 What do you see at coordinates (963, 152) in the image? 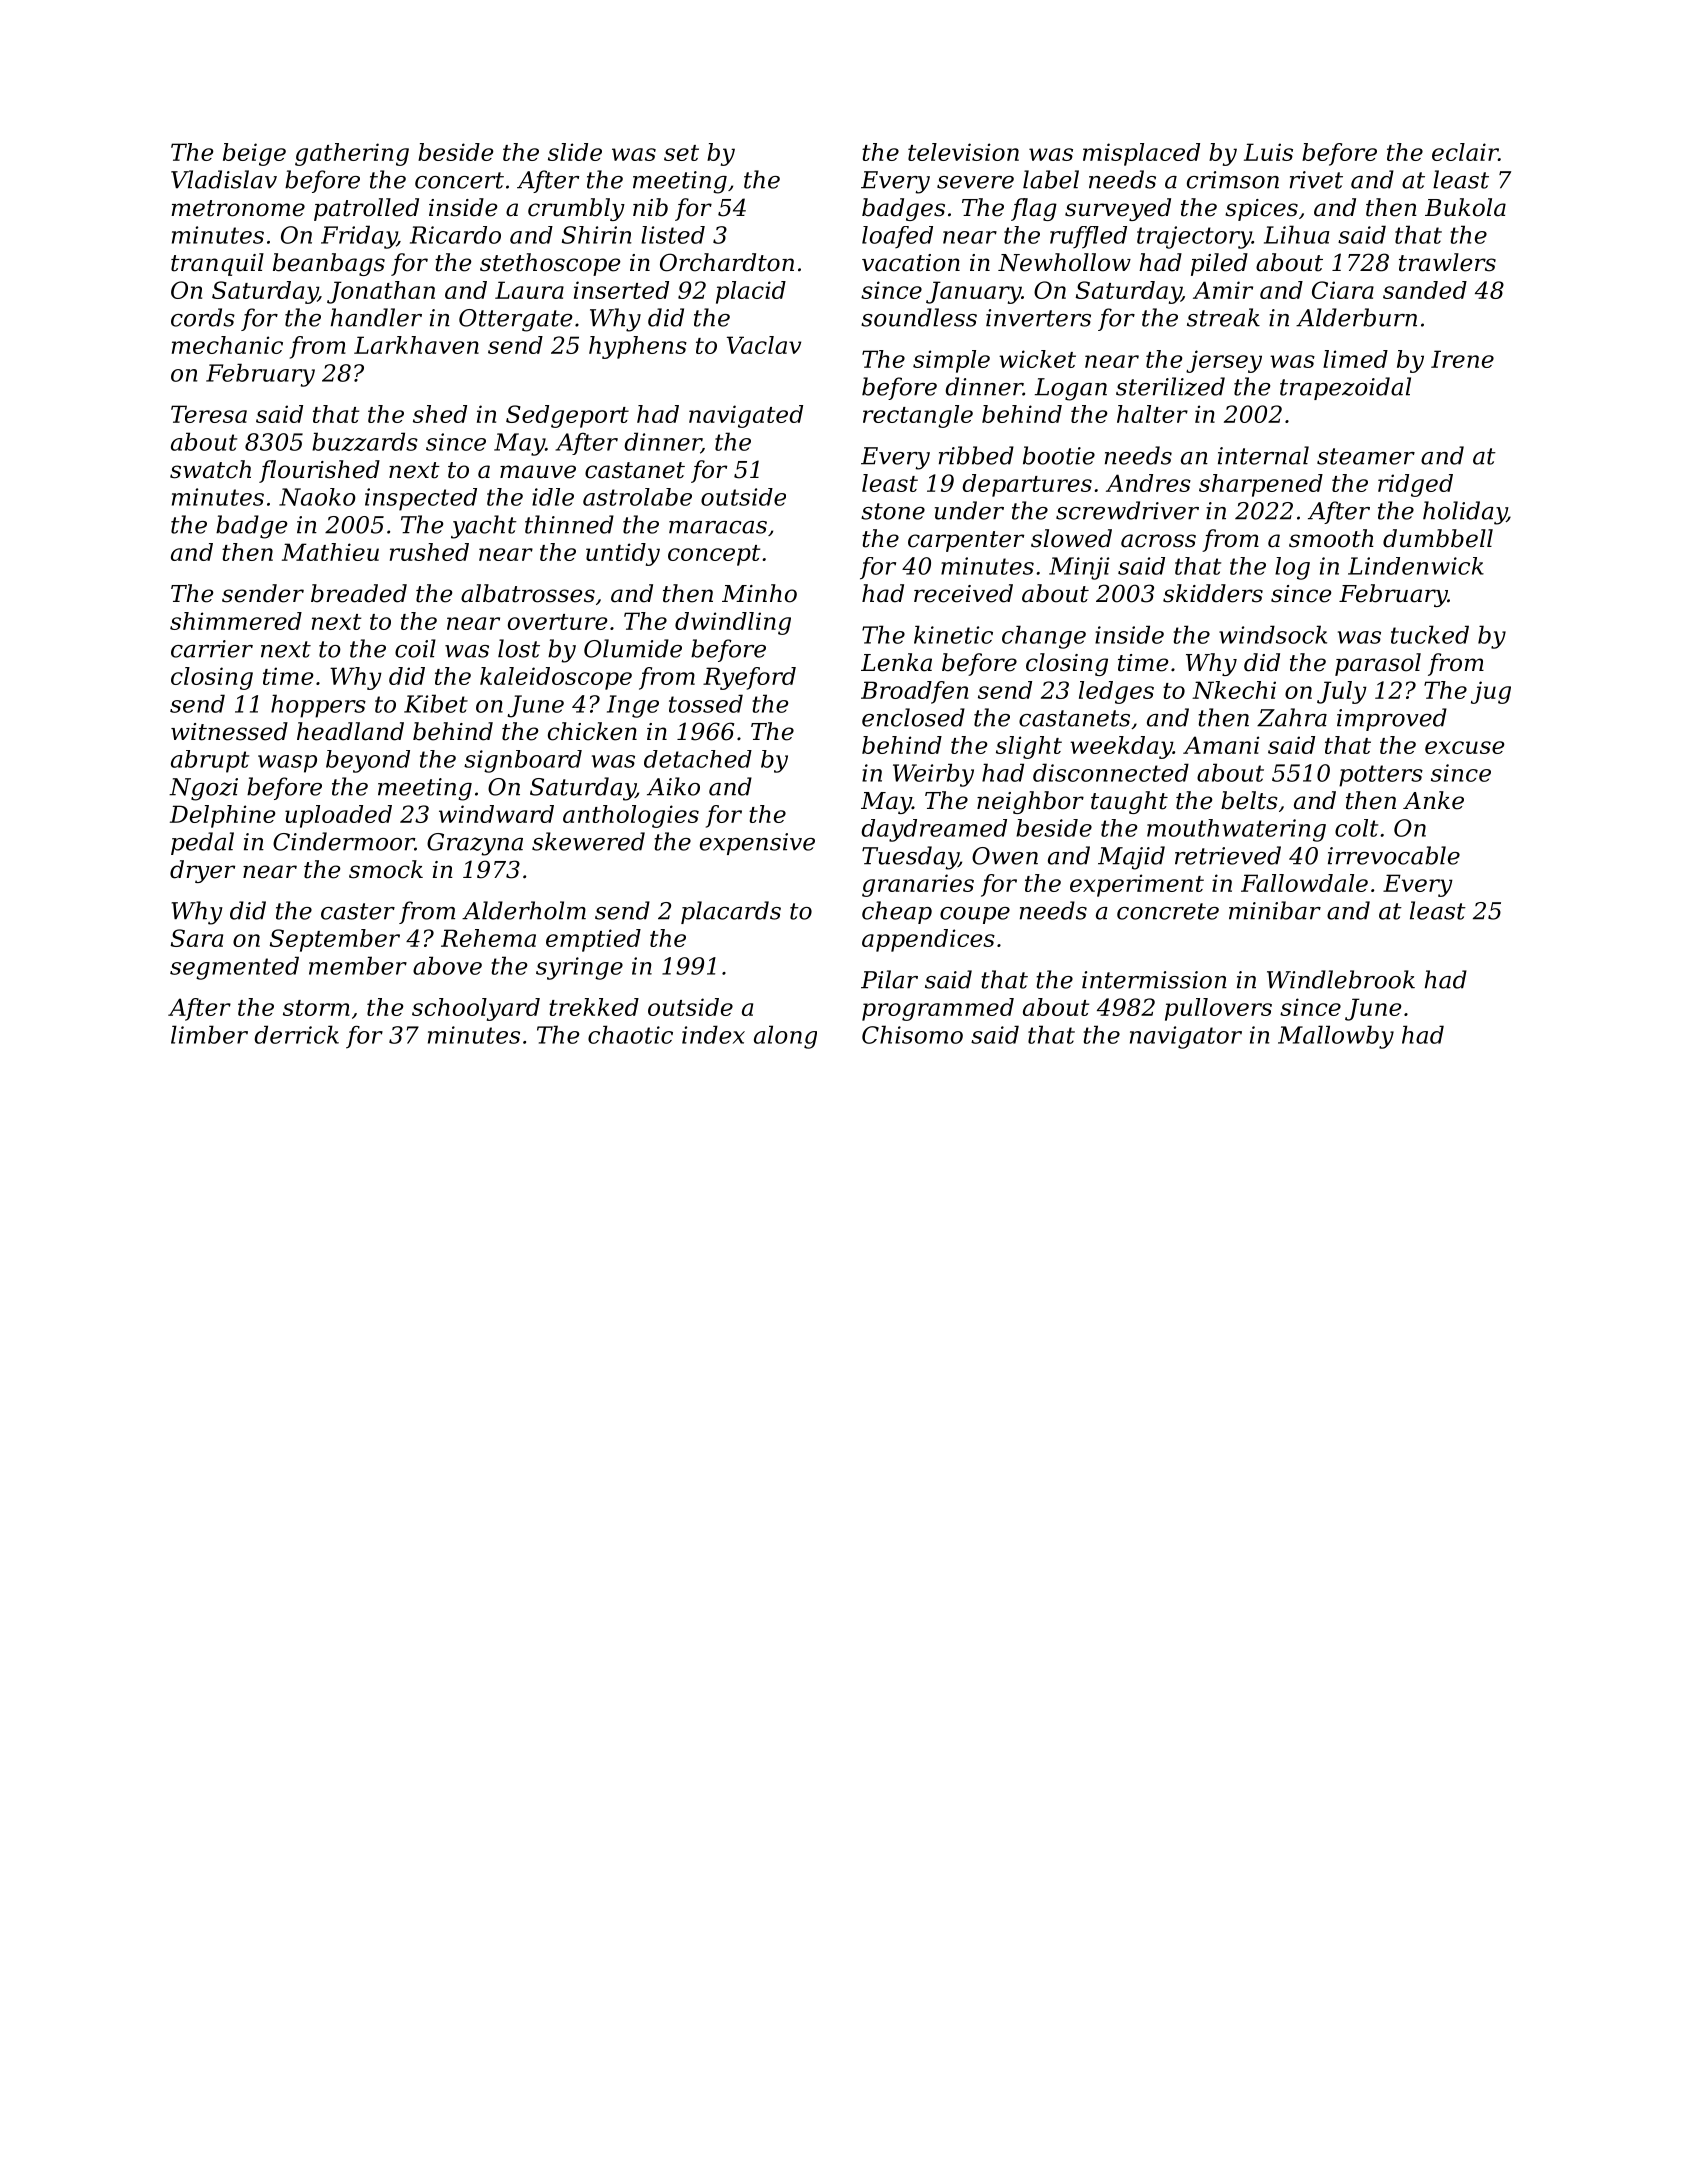
I see `television` at bounding box center [963, 152].
